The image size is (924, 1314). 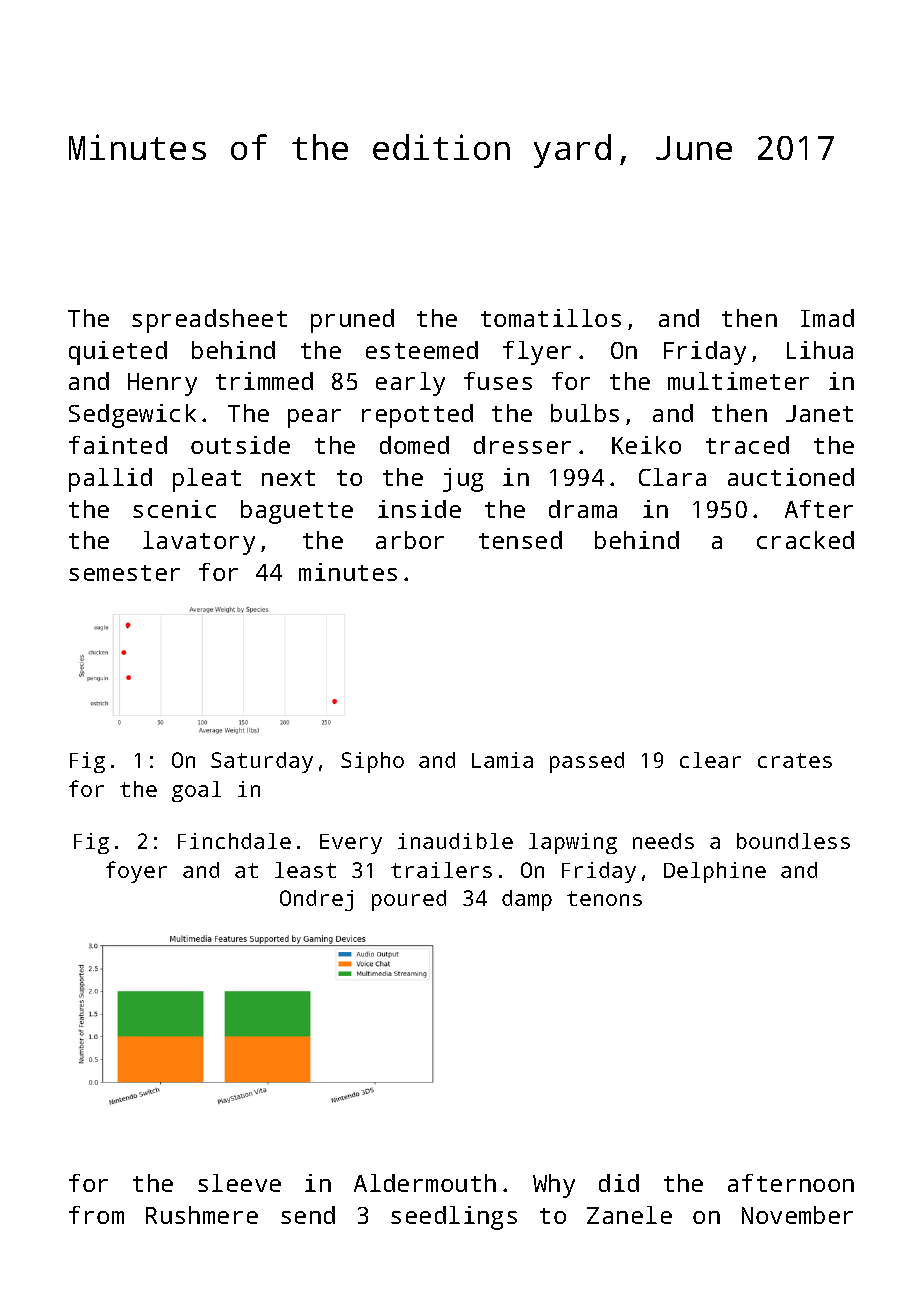 What do you see at coordinates (422, 350) in the screenshot?
I see `esteemed` at bounding box center [422, 350].
